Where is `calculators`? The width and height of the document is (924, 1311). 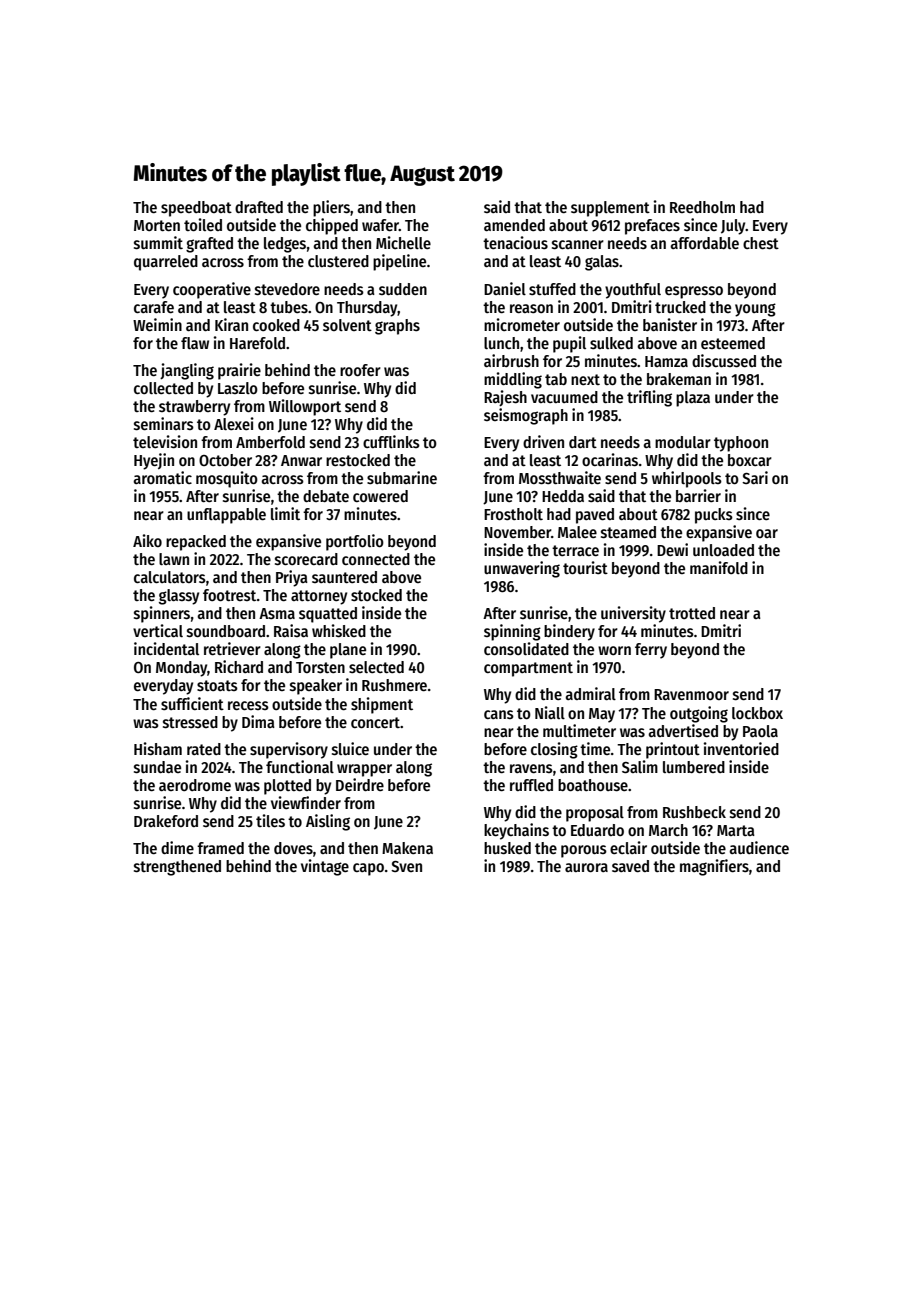 calculators is located at coordinates (170, 577).
